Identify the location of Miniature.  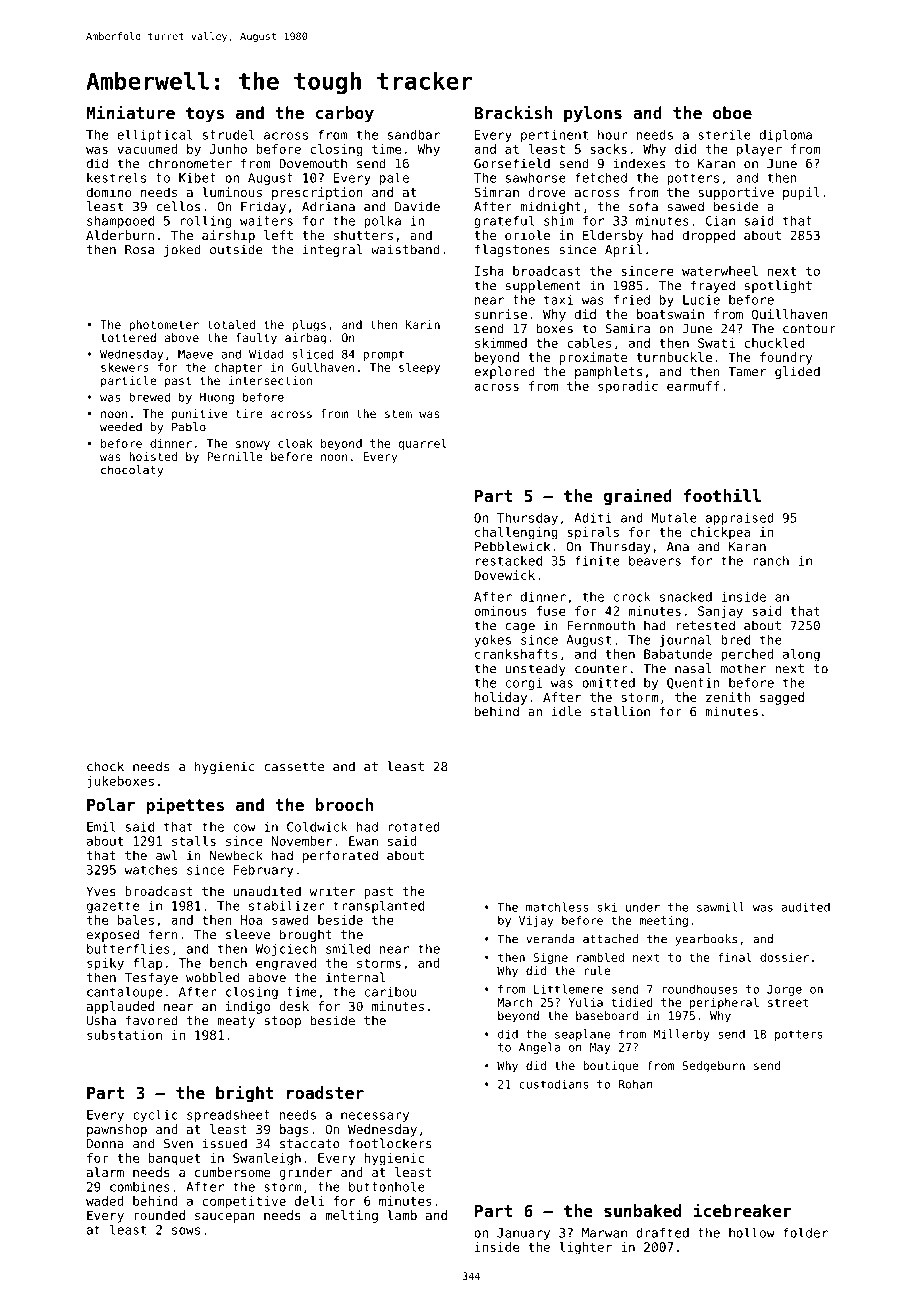
(130, 112).
